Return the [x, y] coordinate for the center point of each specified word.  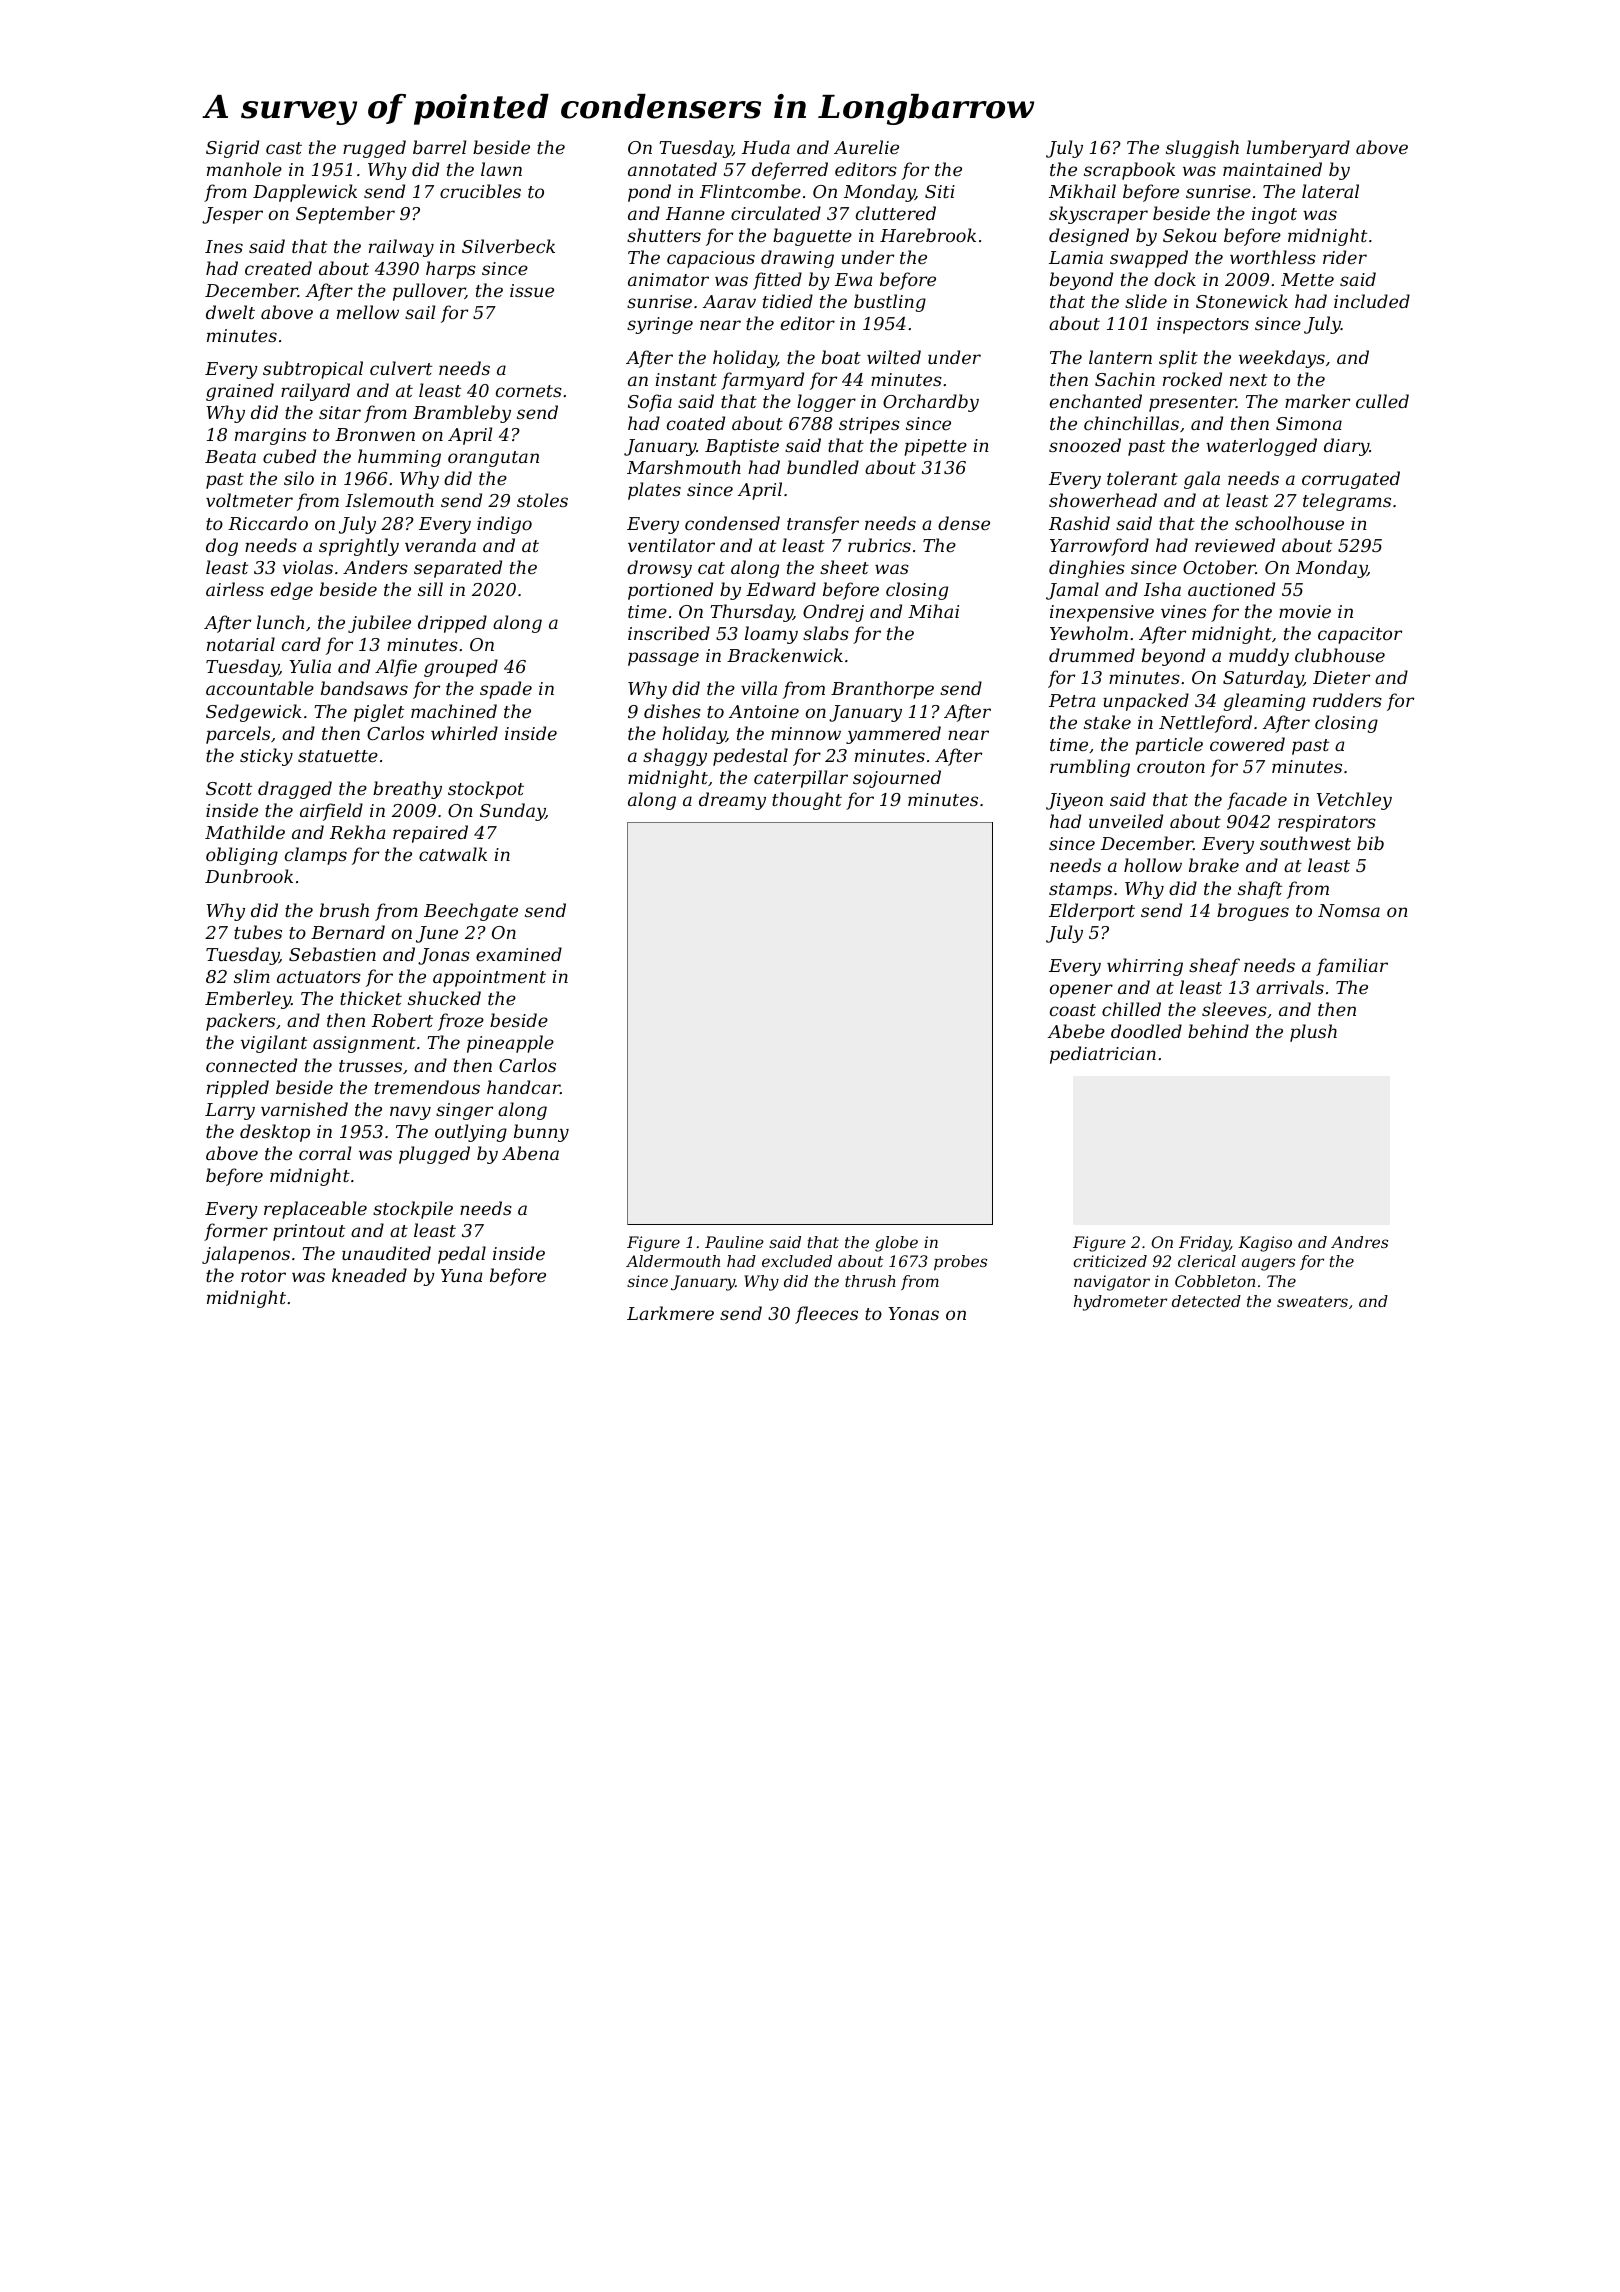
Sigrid [232, 149]
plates [654, 491]
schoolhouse [1289, 523]
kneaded [369, 1275]
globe [896, 1244]
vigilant [274, 1044]
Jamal [1072, 591]
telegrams [1347, 502]
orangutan [493, 459]
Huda [766, 147]
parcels [238, 735]
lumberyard [1298, 149]
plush [1313, 1033]
